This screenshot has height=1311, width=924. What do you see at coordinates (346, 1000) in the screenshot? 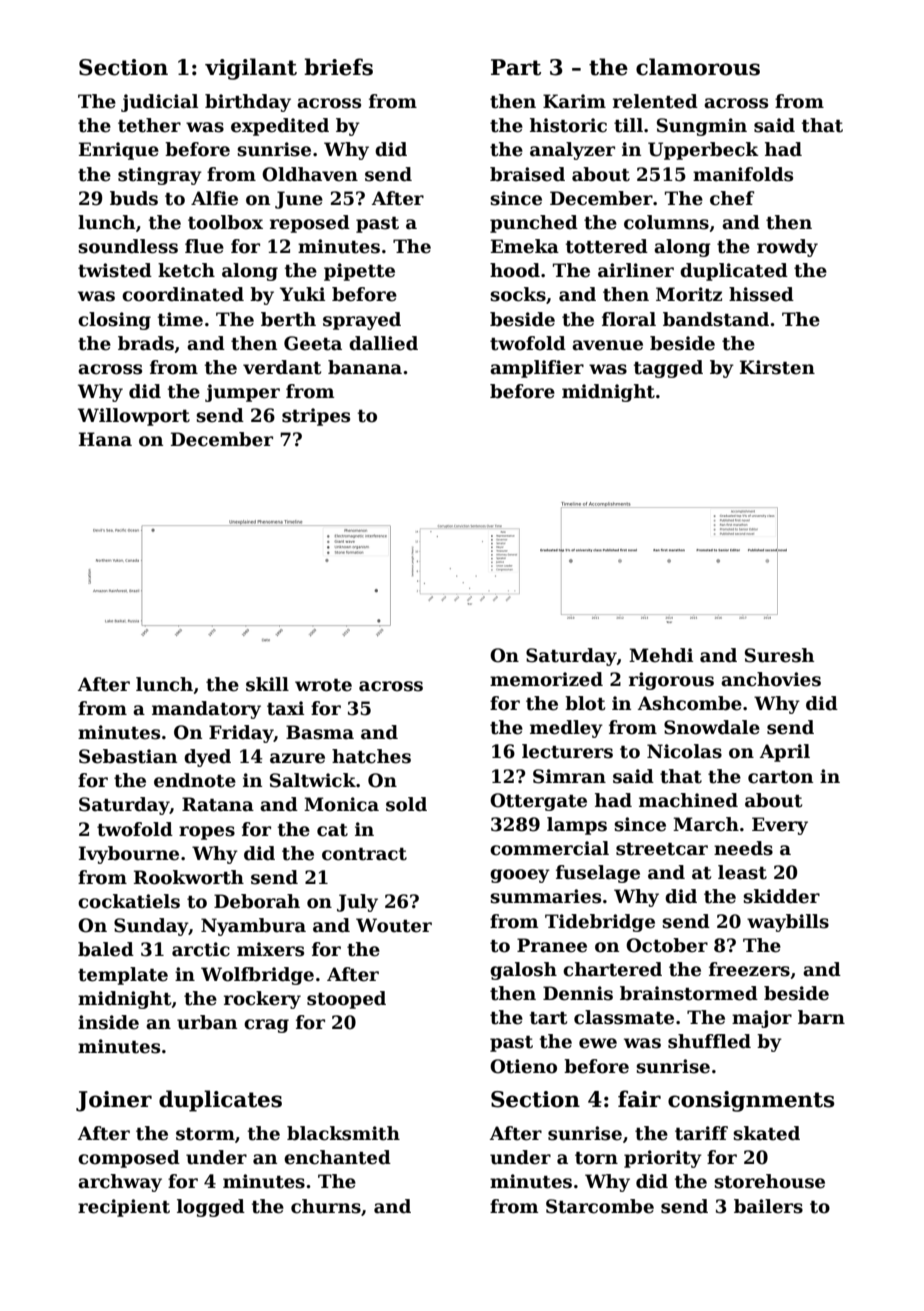
I see `stooped` at bounding box center [346, 1000].
